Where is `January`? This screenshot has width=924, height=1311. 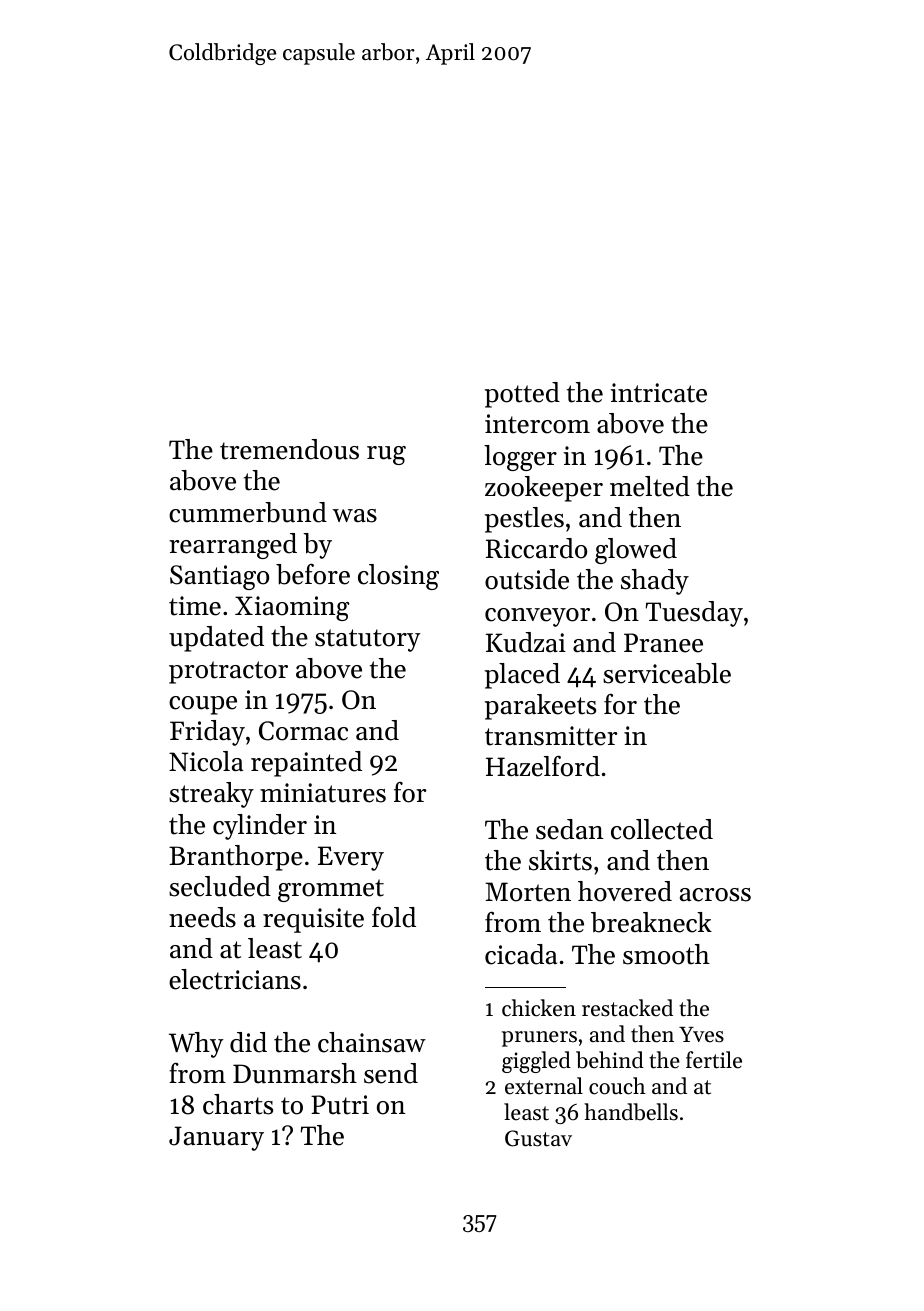
January is located at coordinates (216, 1138).
